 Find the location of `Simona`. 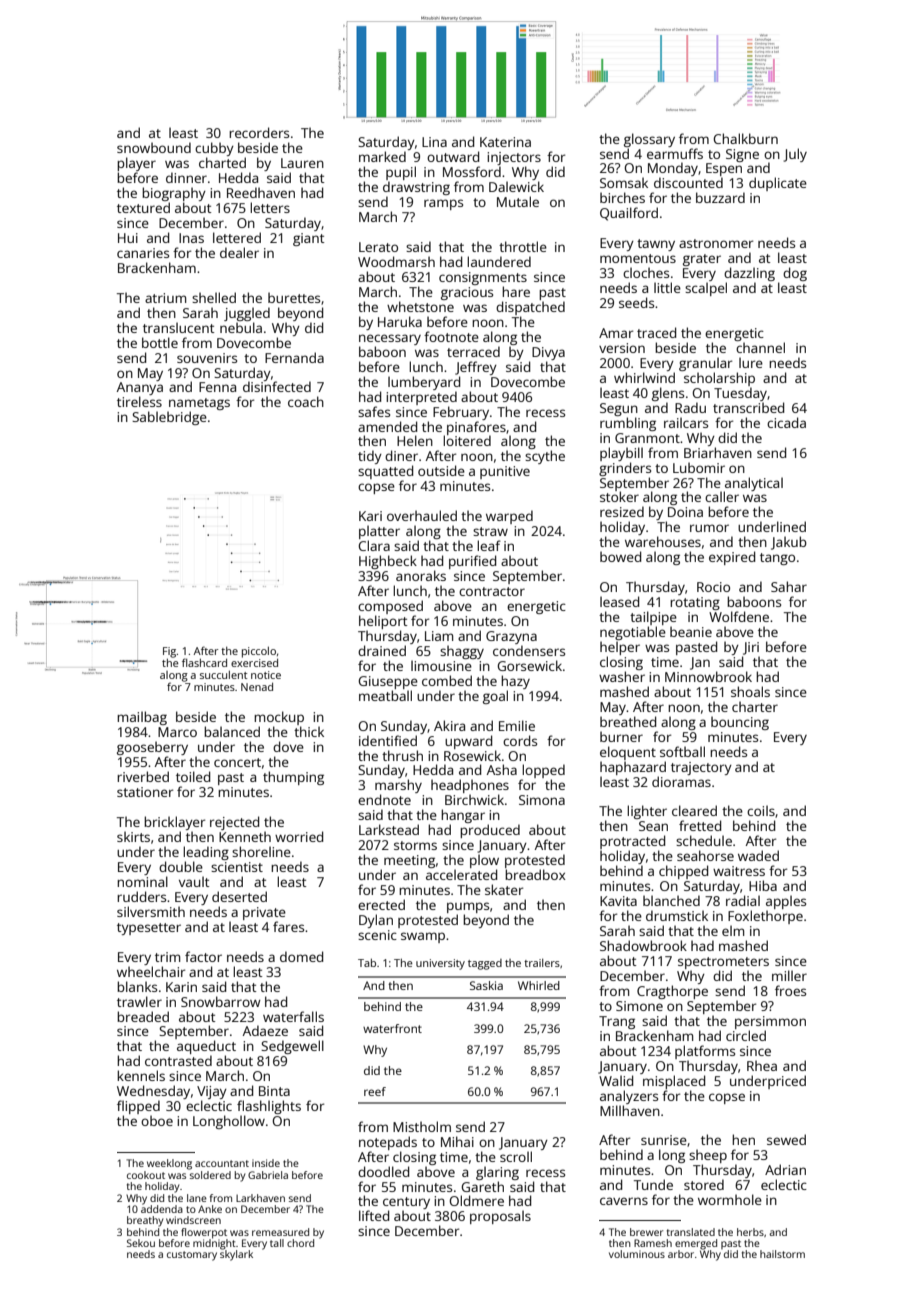

Simona is located at coordinates (542, 800).
